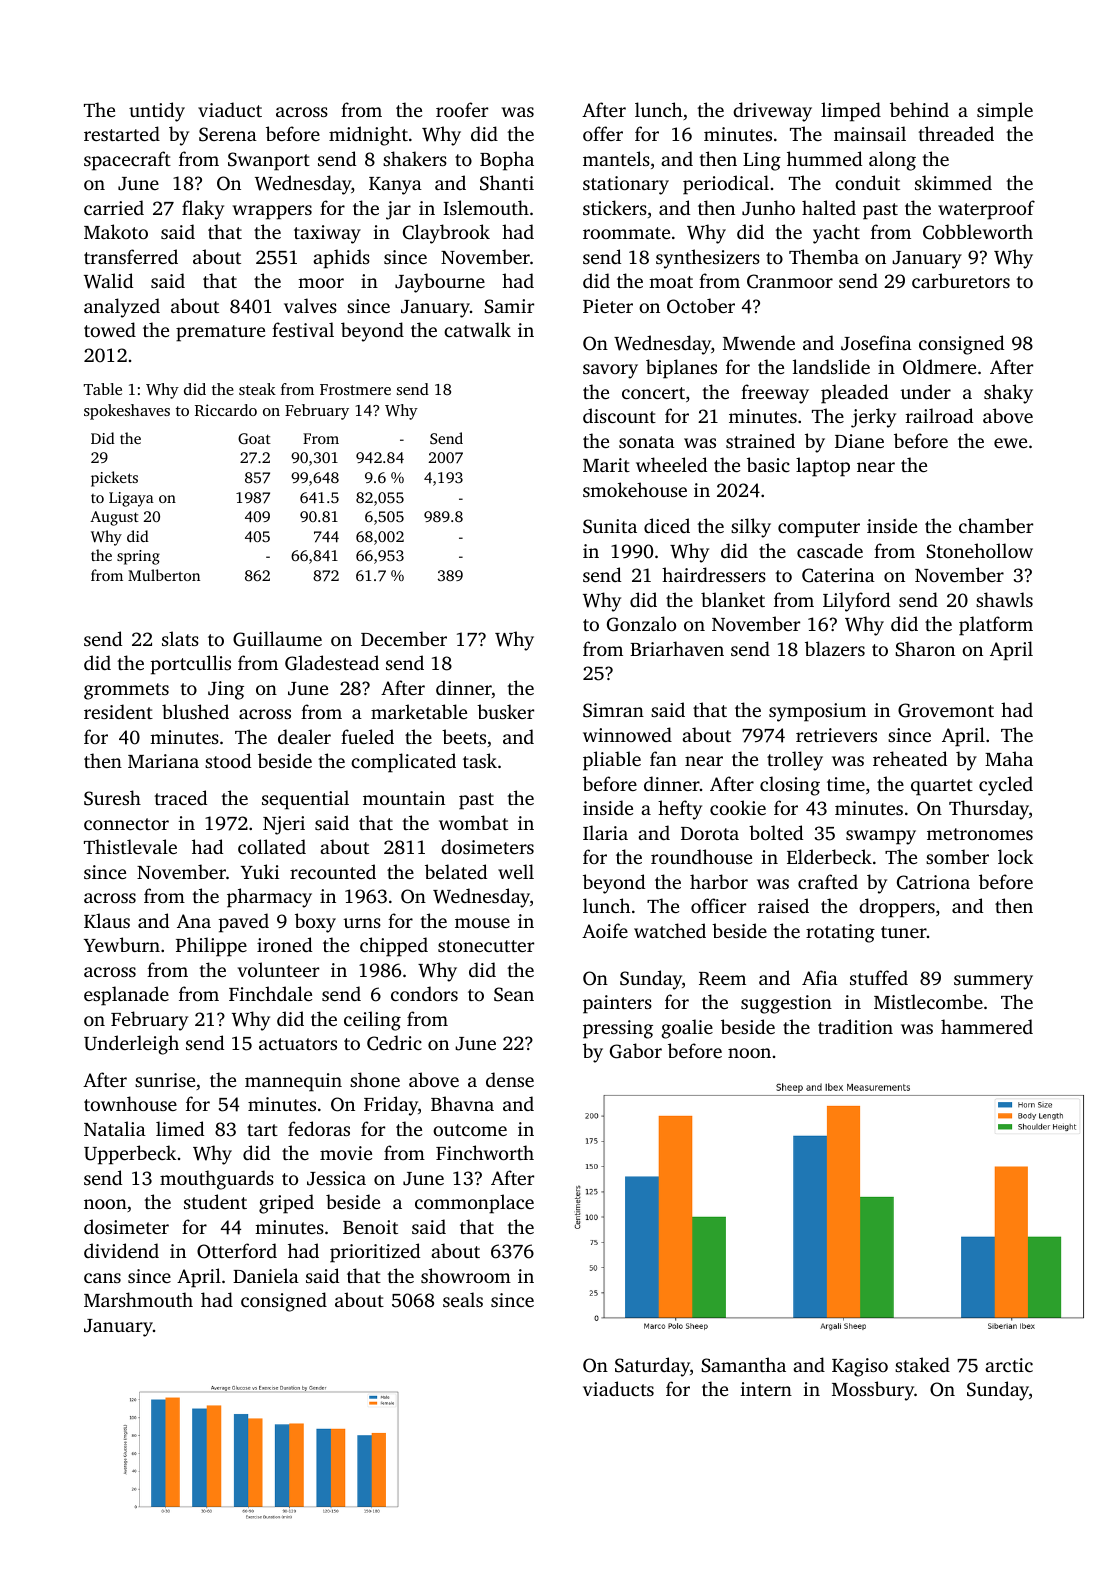 Image resolution: width=1117 pixels, height=1587 pixels. What do you see at coordinates (266, 1275) in the image?
I see `Daniela` at bounding box center [266, 1275].
